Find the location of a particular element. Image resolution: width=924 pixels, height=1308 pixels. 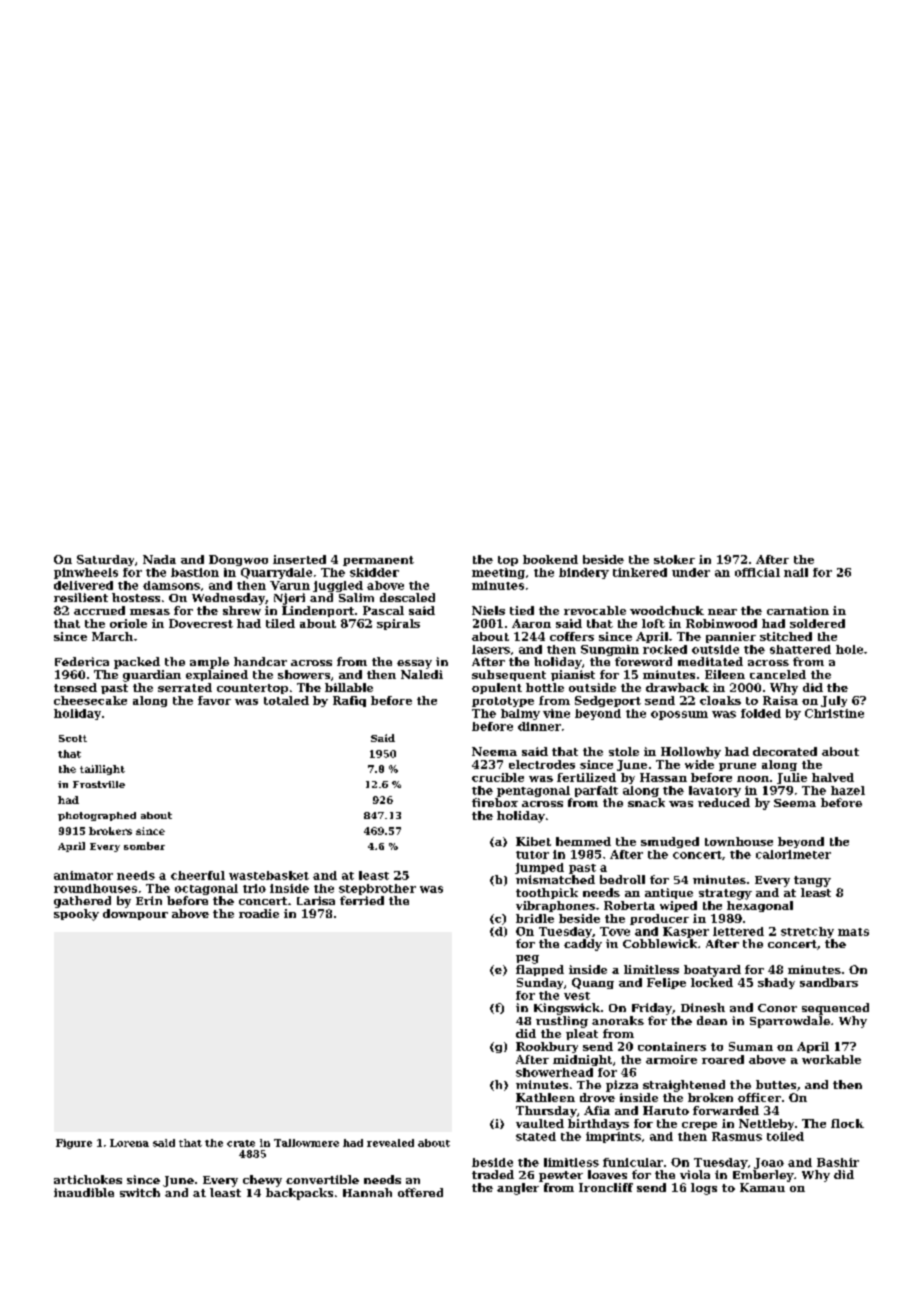

Rafiq is located at coordinates (349, 701).
